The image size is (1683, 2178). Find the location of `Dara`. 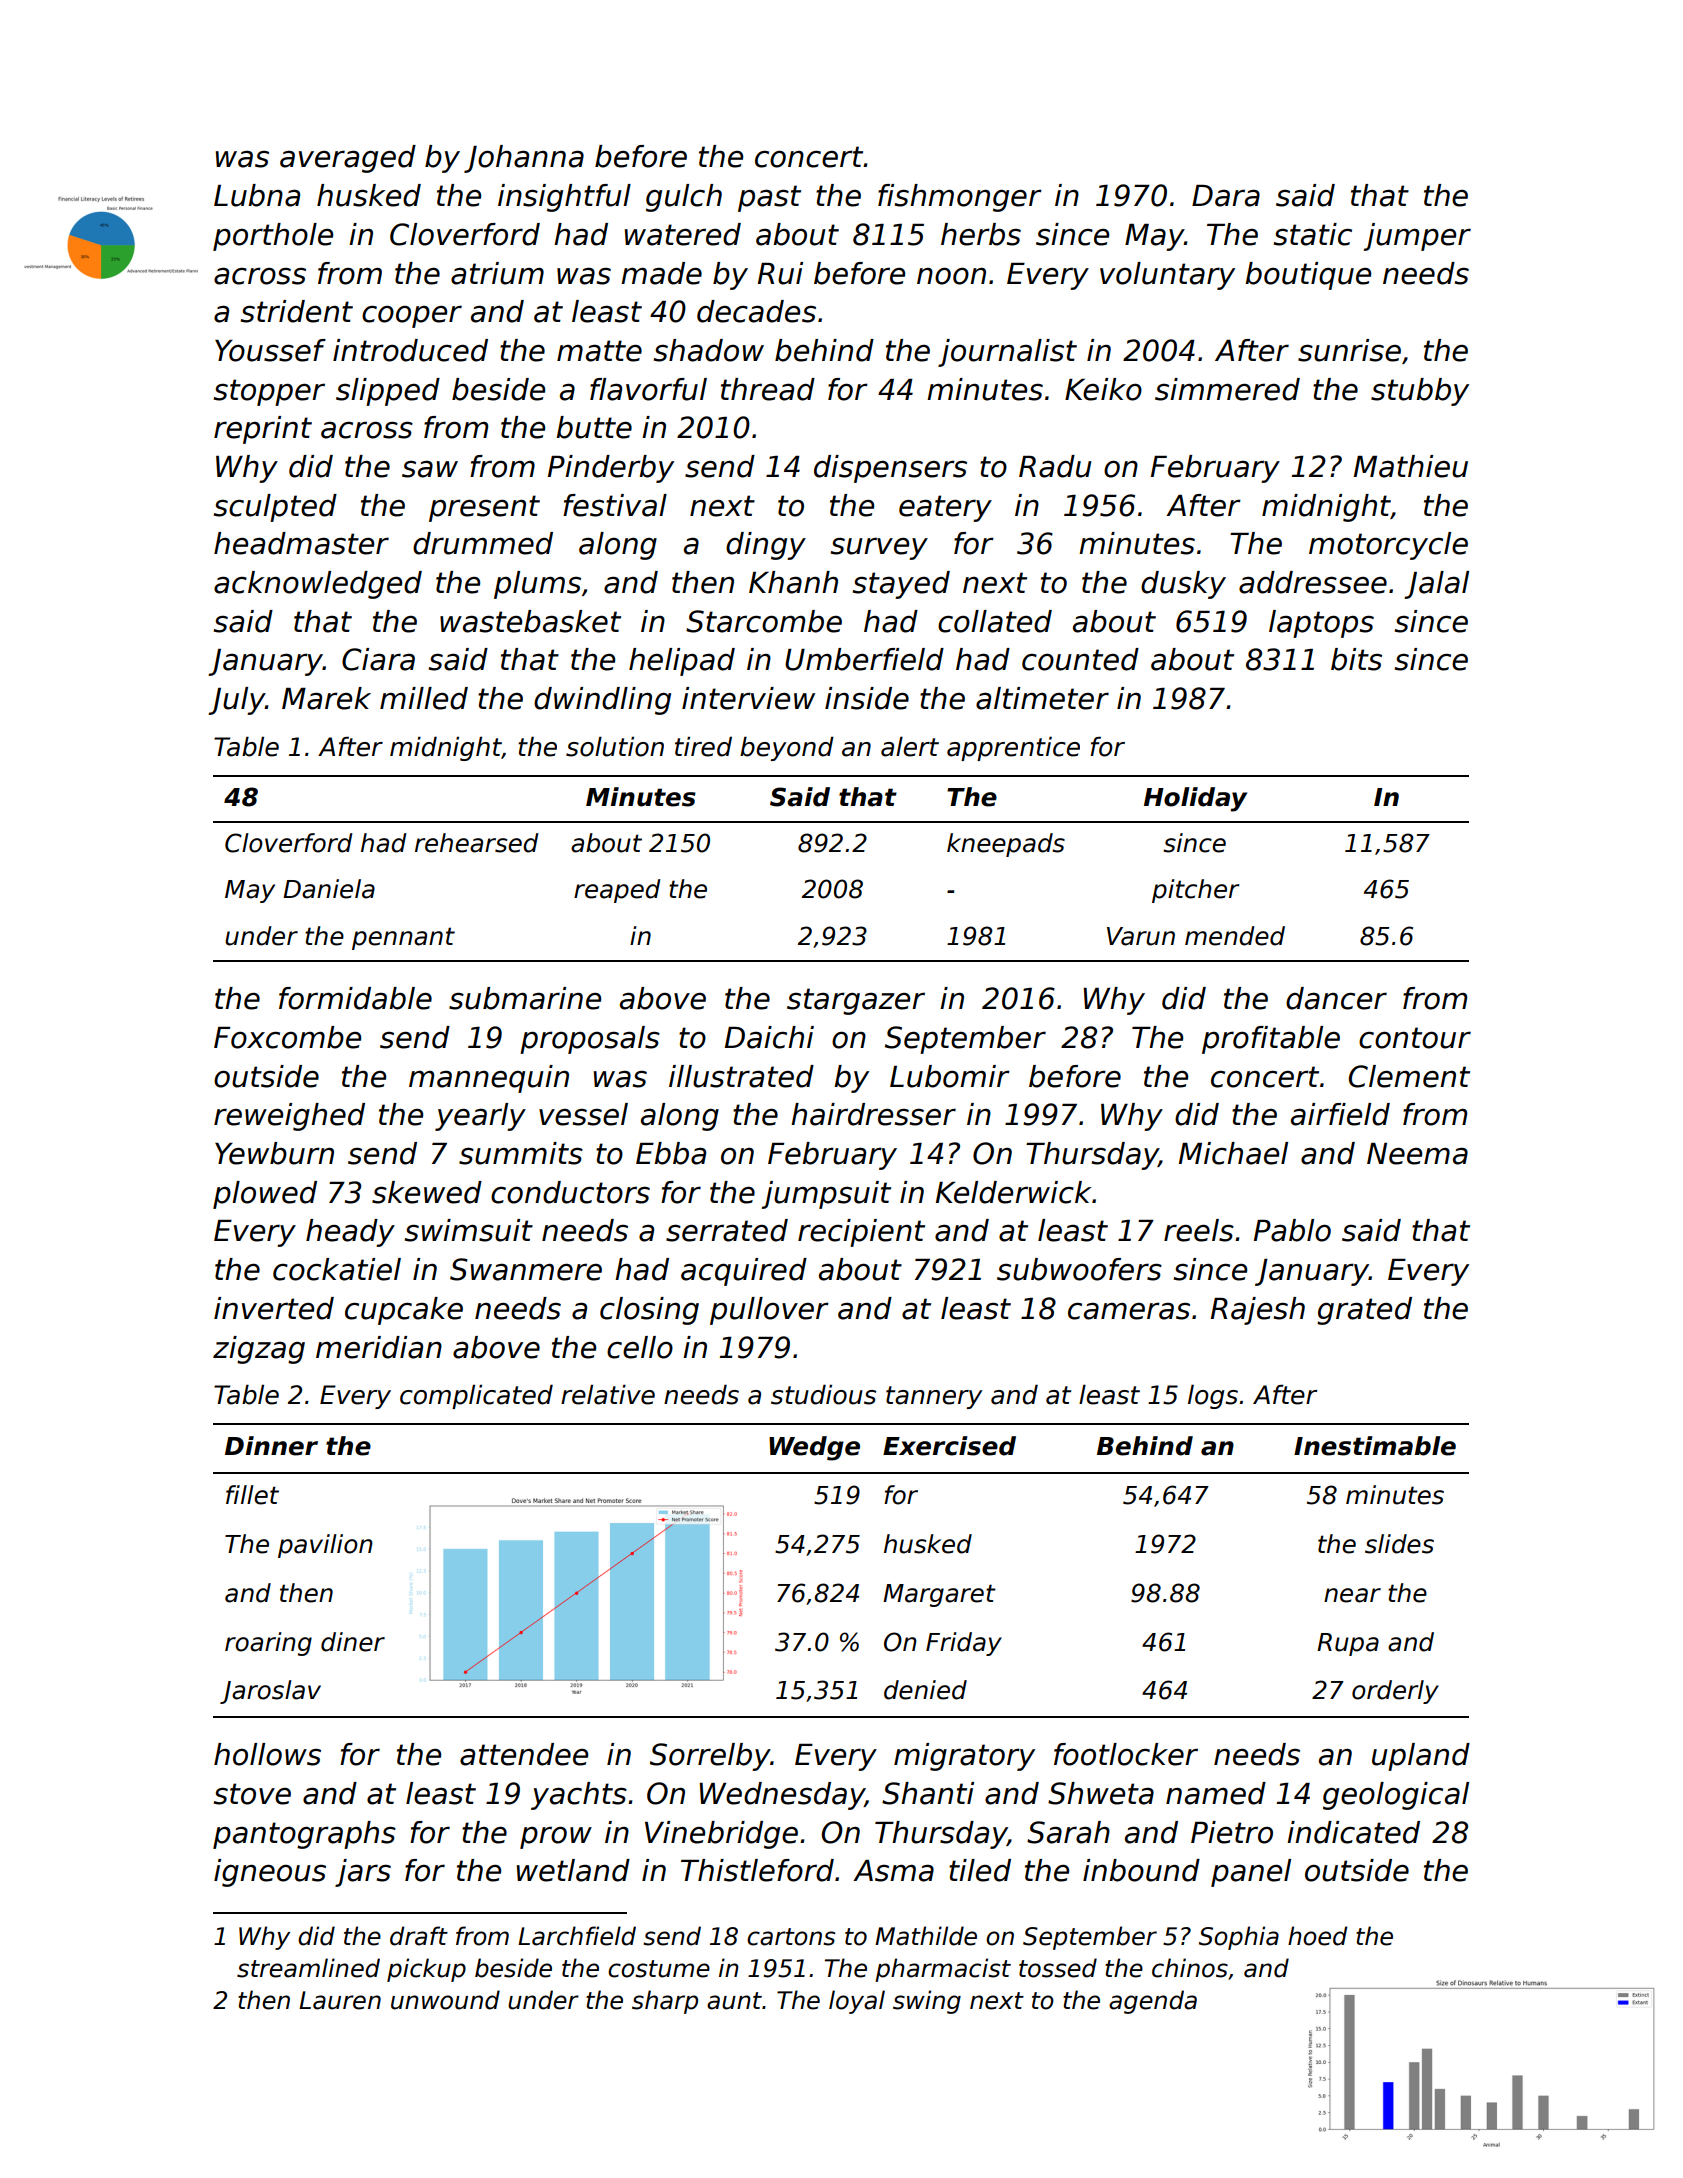

Dara is located at coordinates (1226, 196).
